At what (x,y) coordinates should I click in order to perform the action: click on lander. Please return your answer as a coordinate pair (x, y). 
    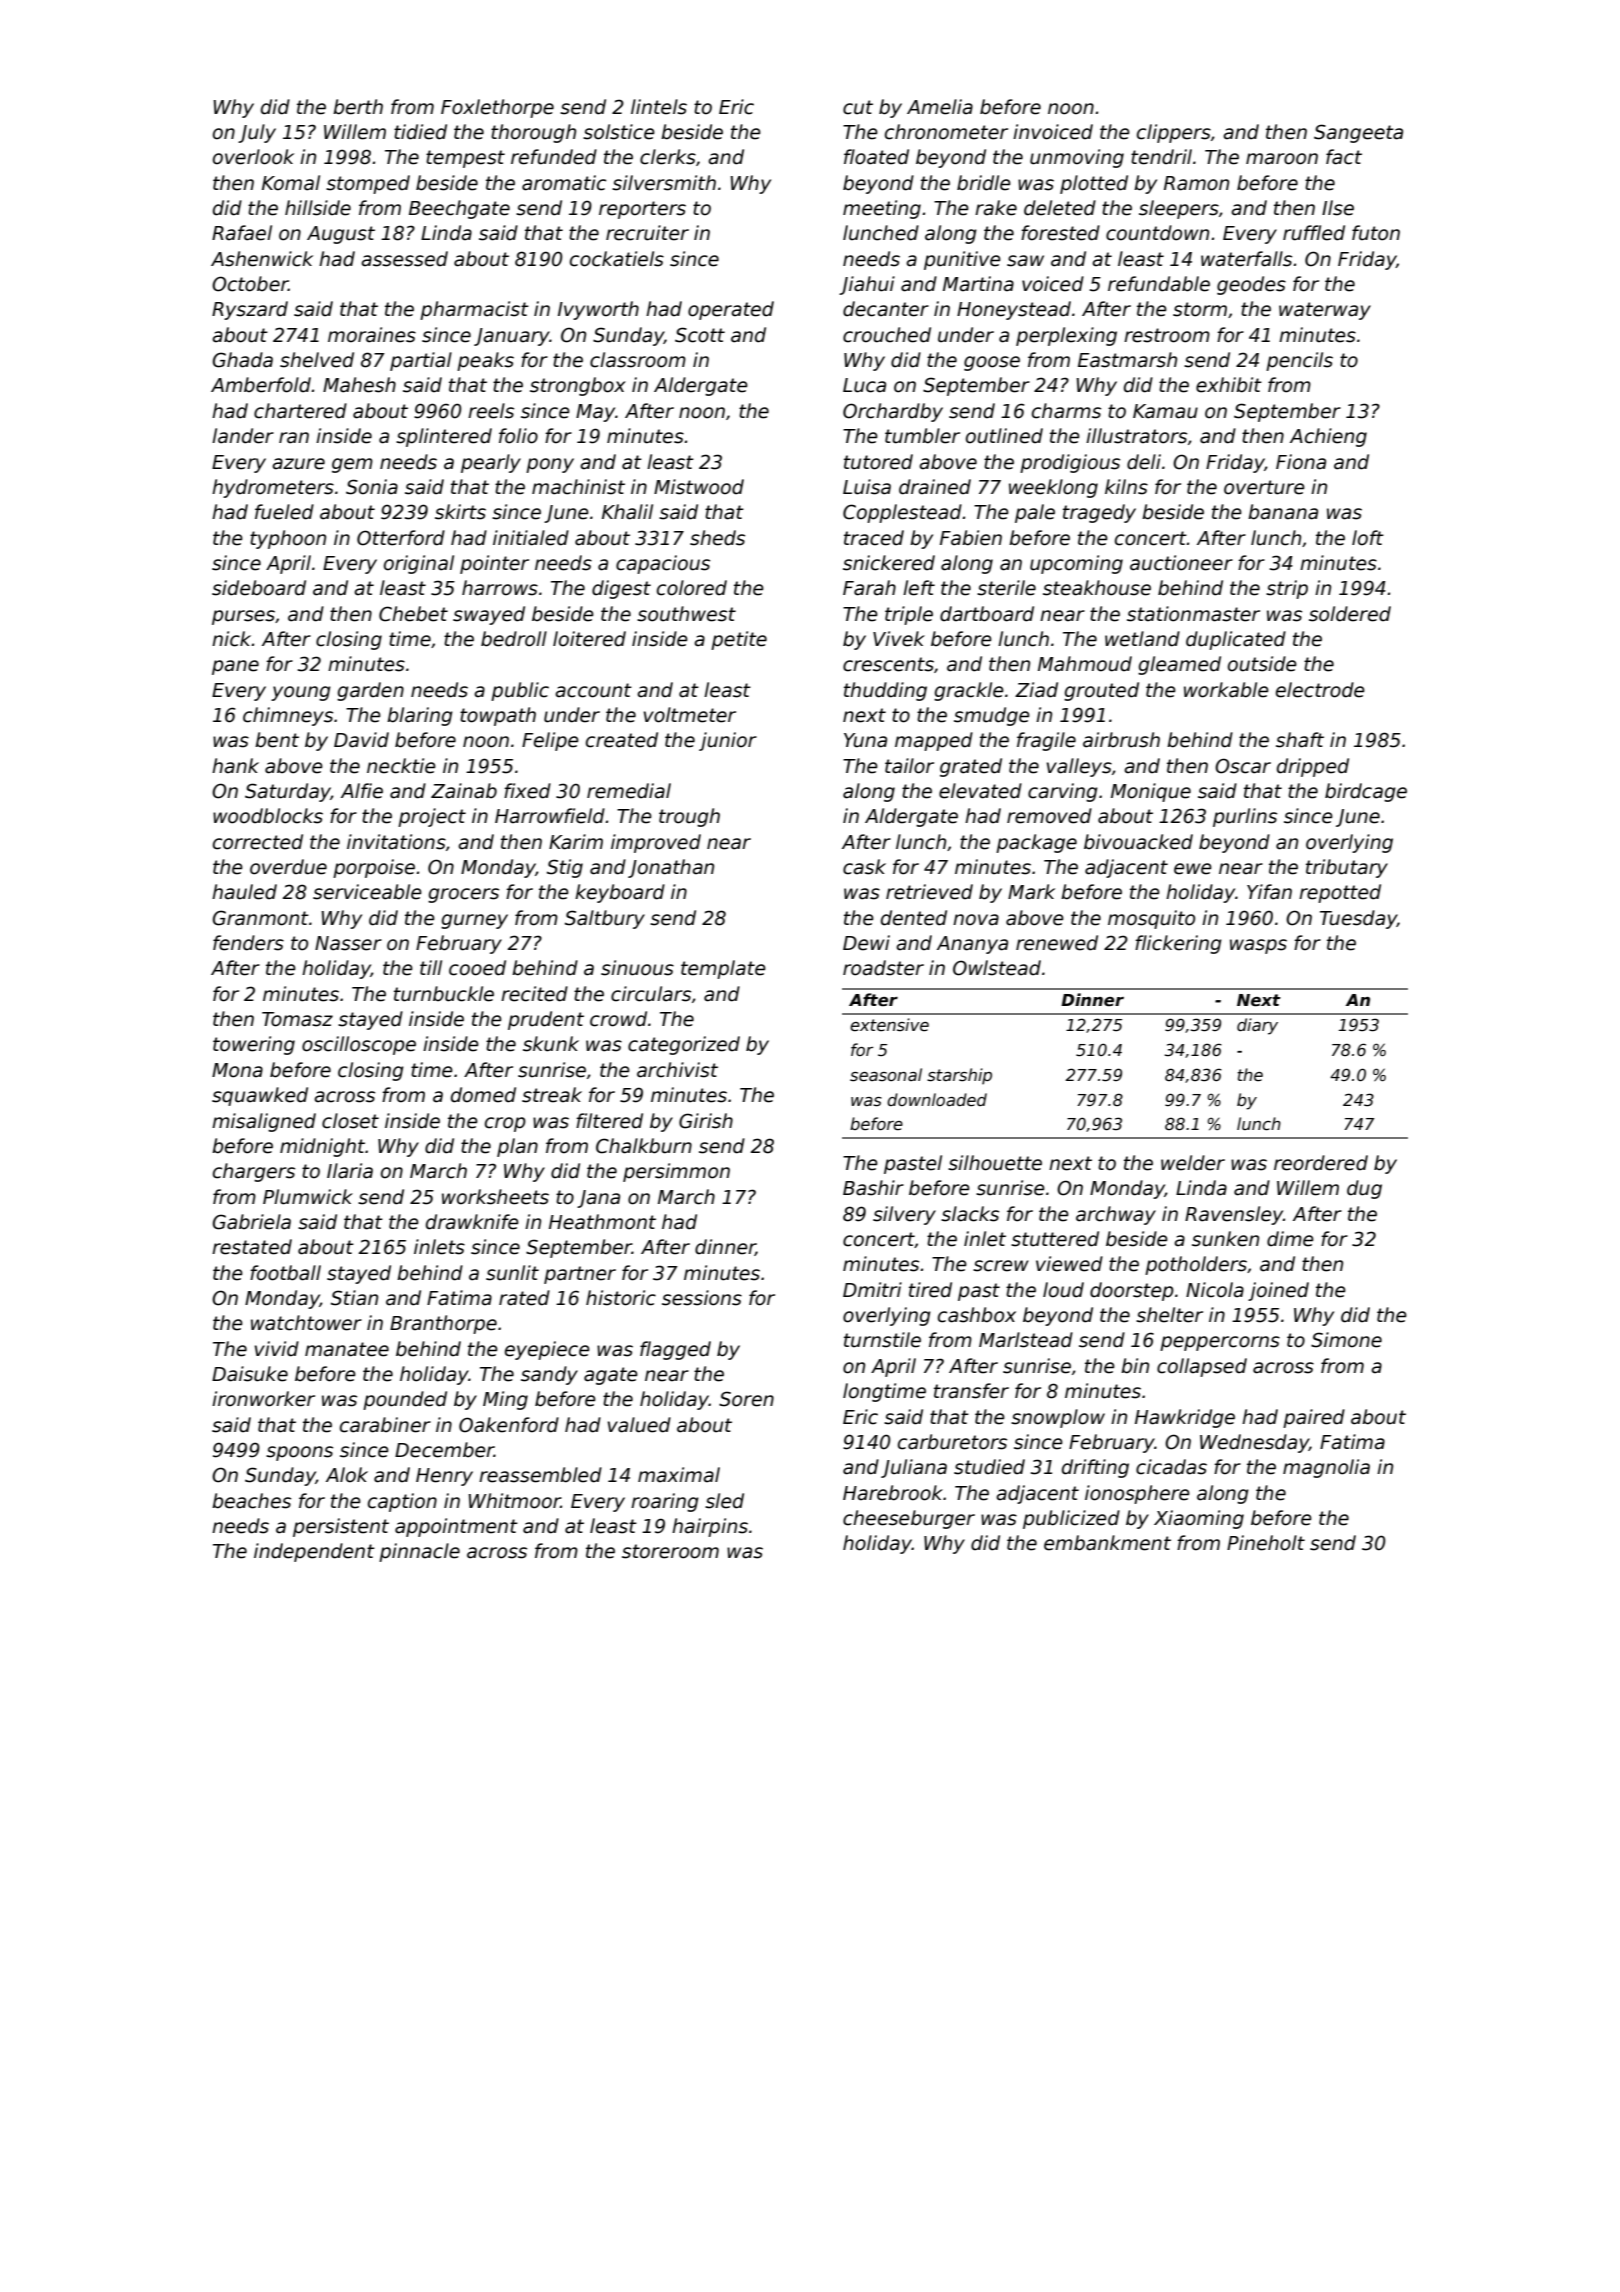
    Looking at the image, I should click on (243, 436).
